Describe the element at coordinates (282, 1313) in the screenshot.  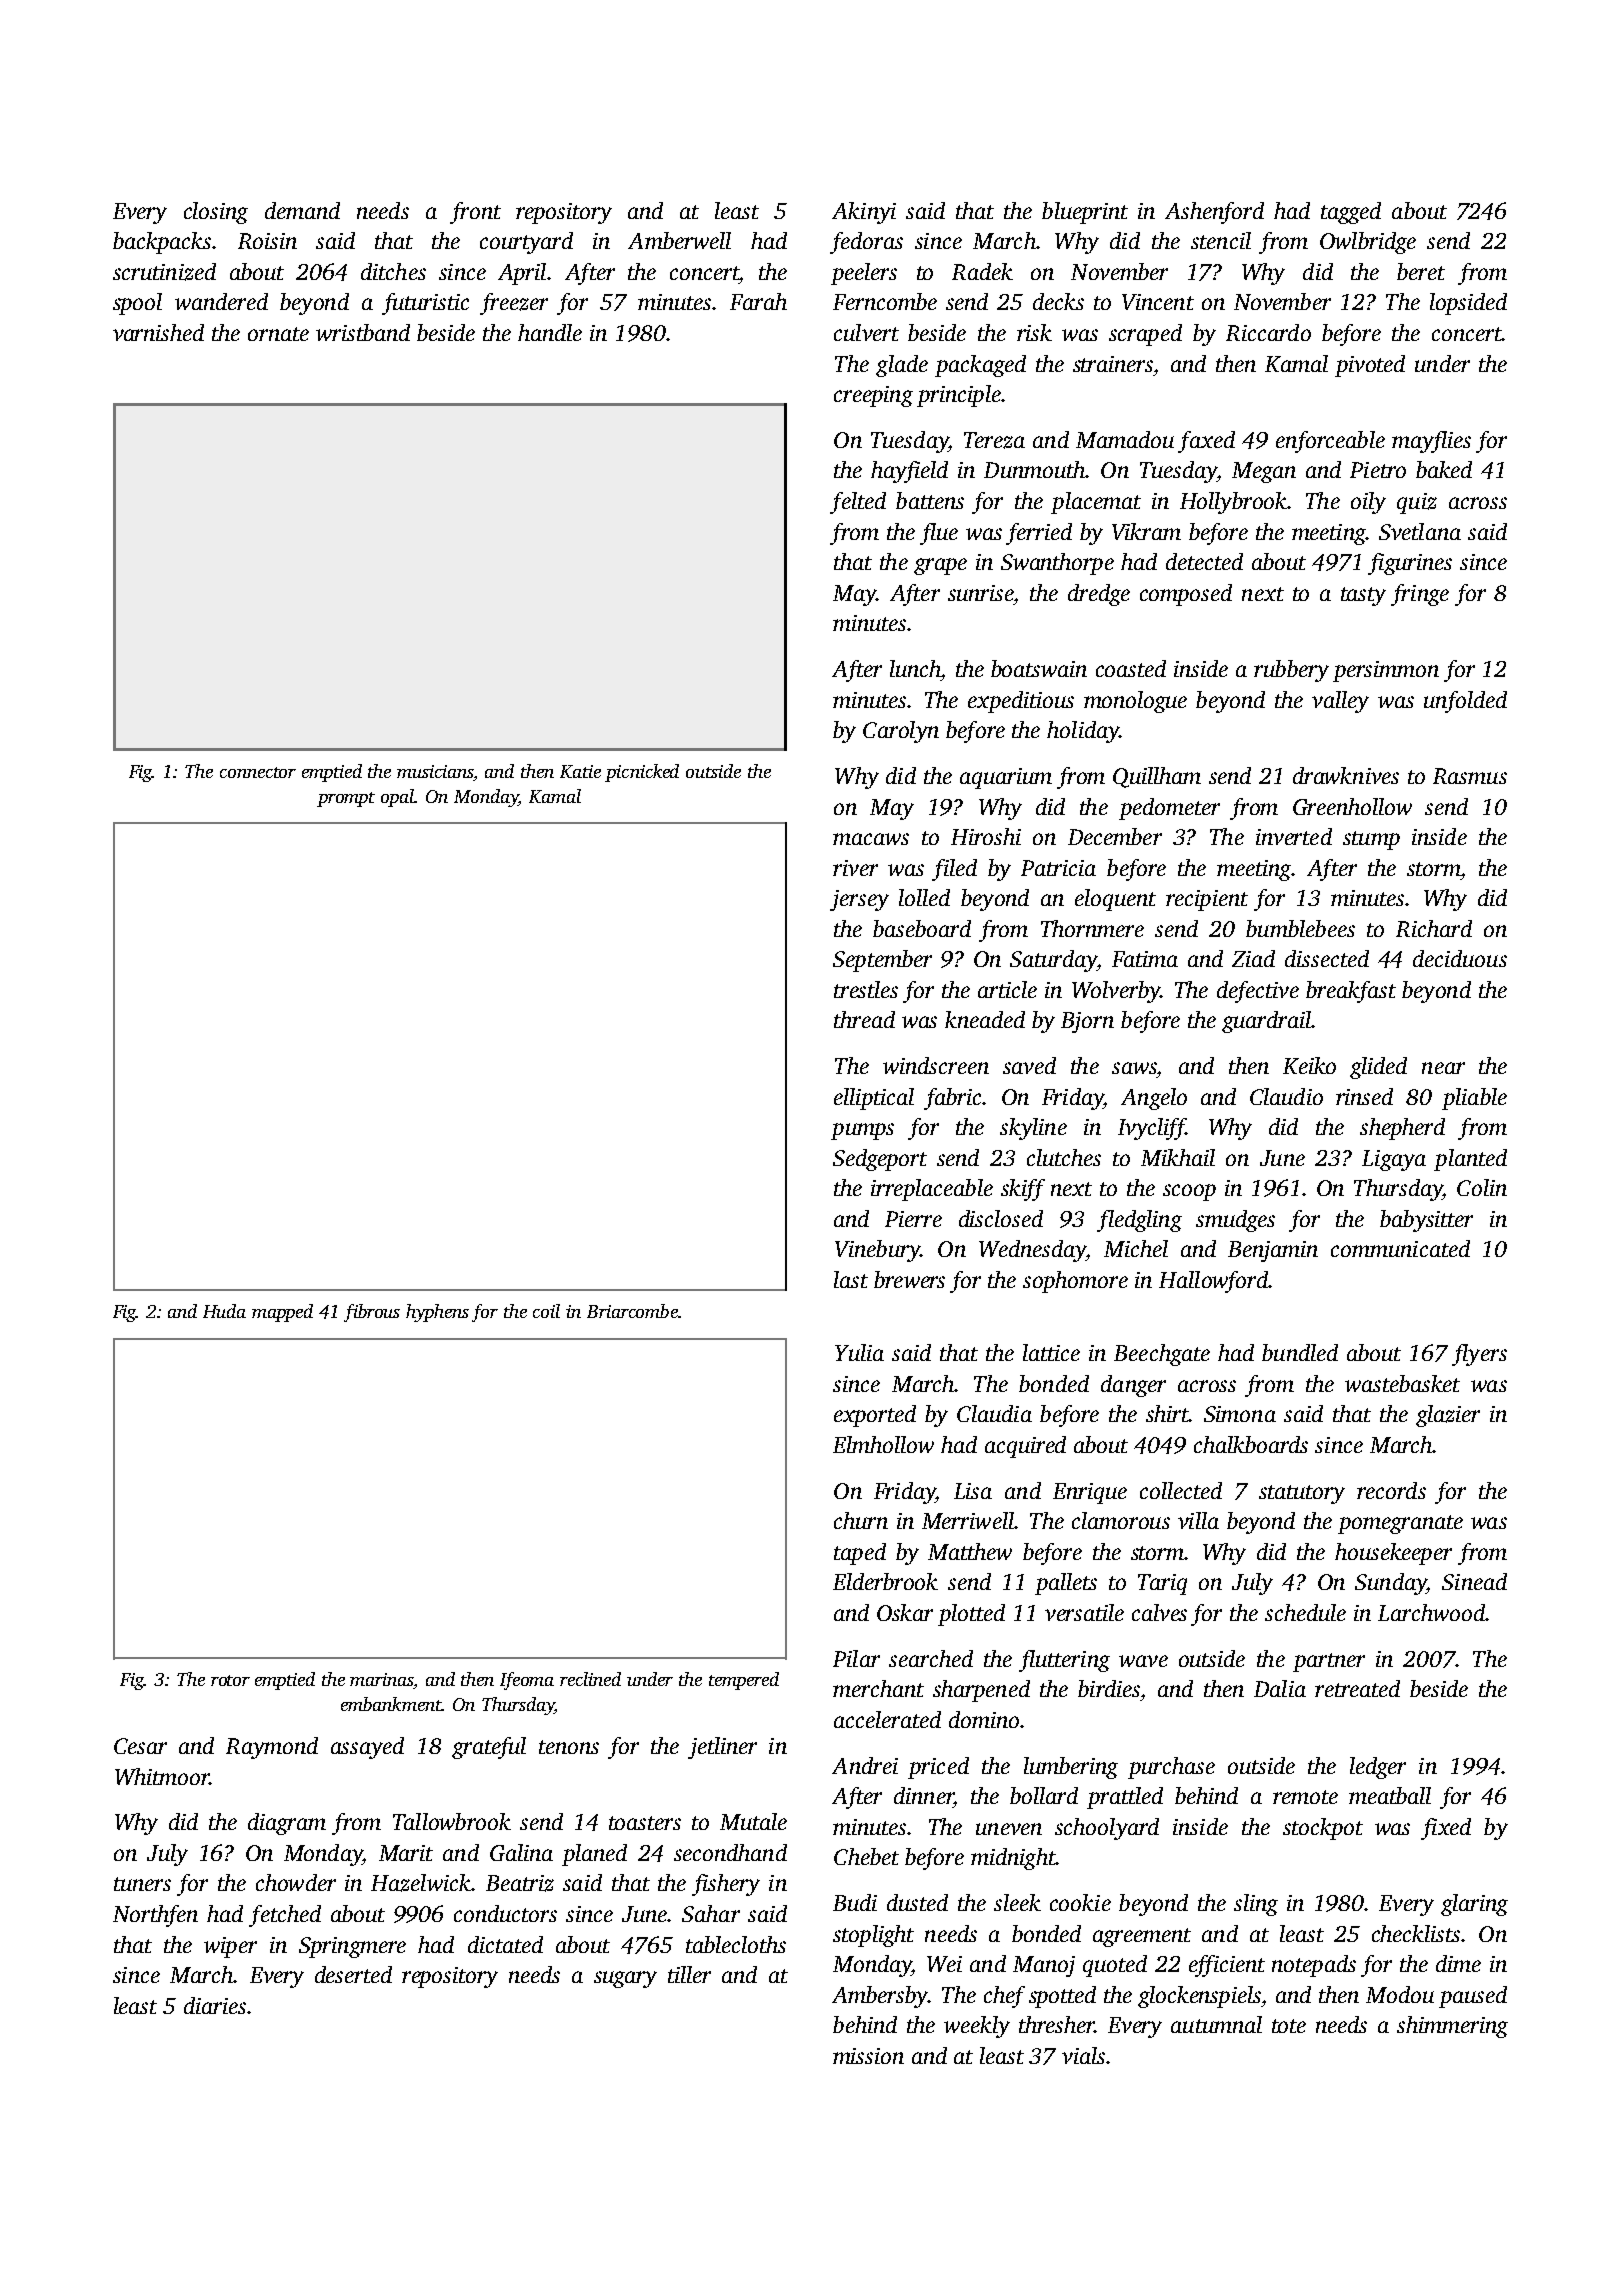
I see `mapped` at that location.
